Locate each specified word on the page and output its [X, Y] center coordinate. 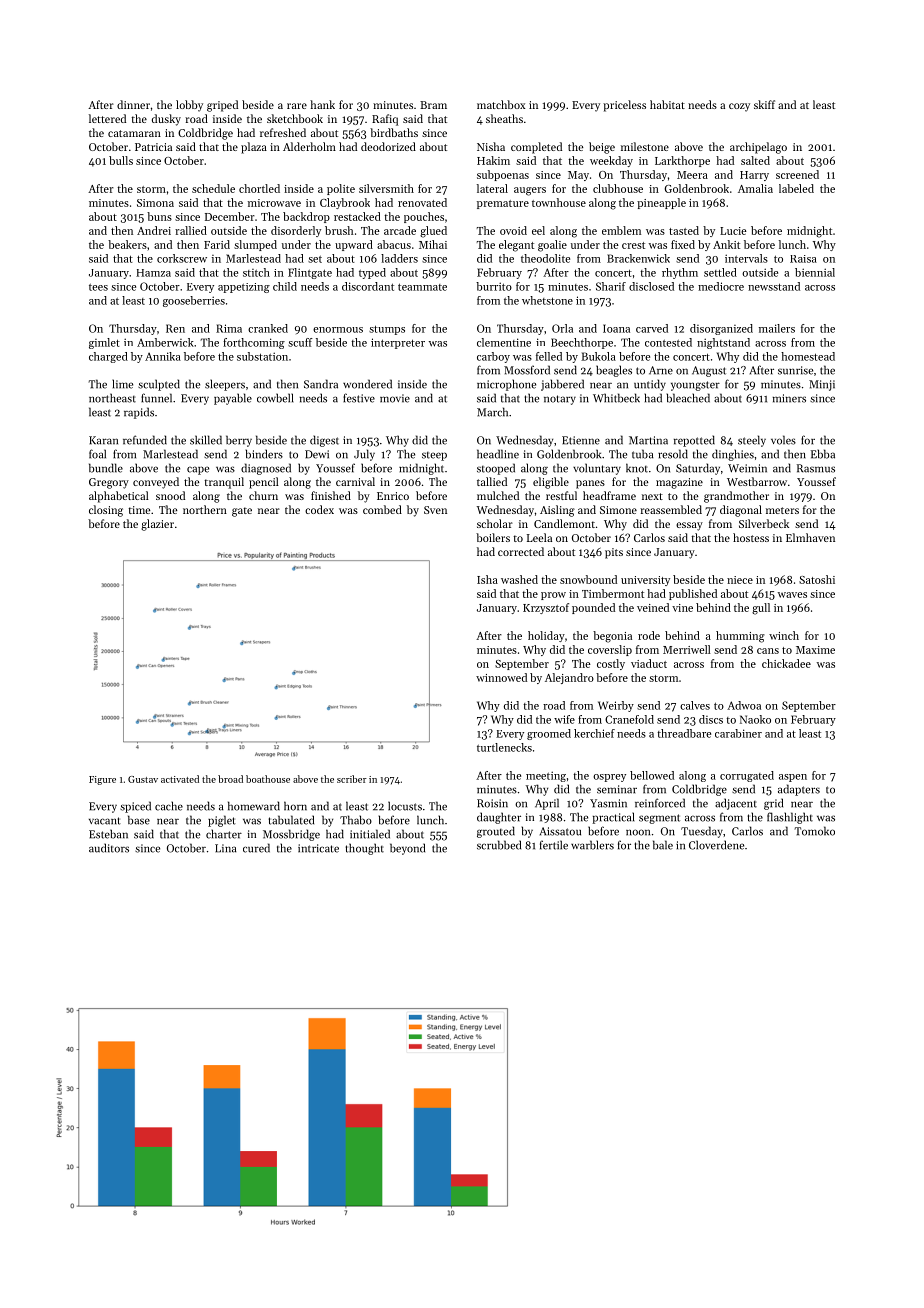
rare [297, 106]
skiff [764, 104]
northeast [112, 398]
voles [783, 440]
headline [498, 454]
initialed [370, 834]
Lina [225, 848]
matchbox [501, 104]
